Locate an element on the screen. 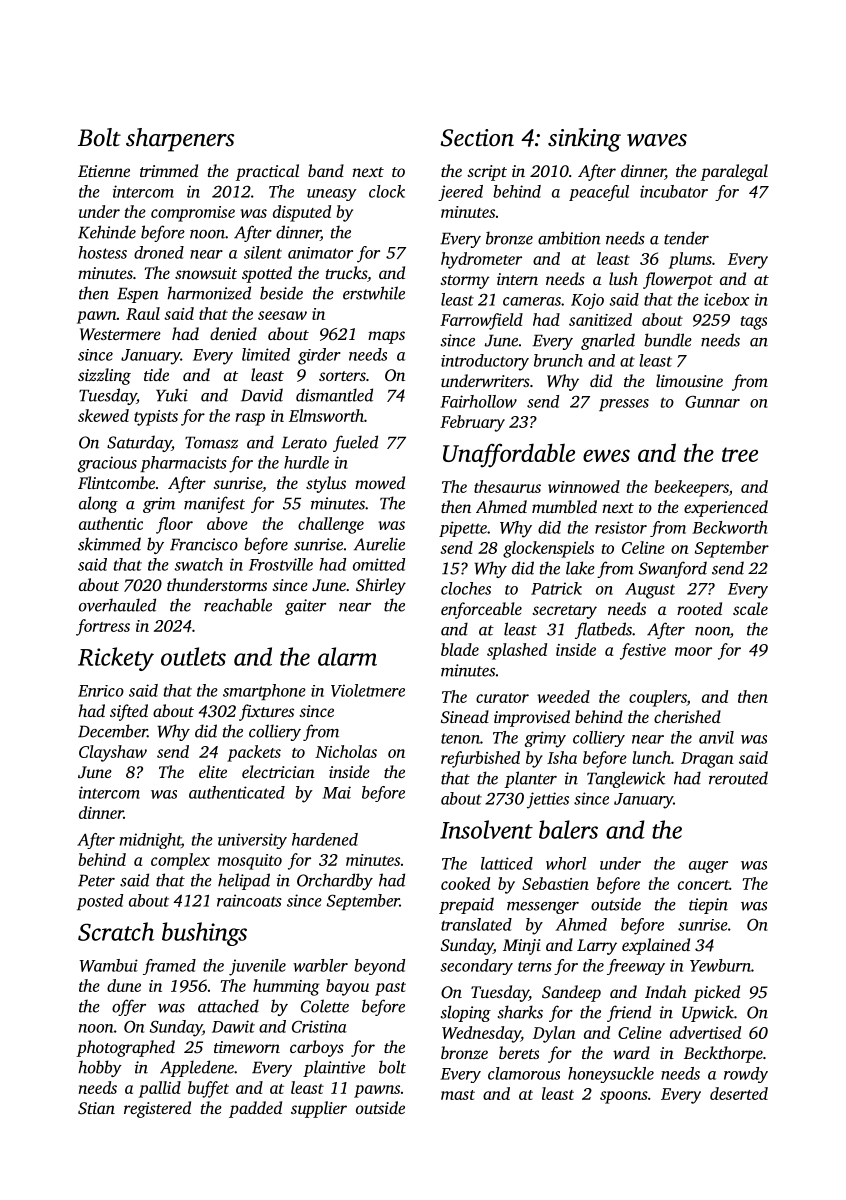 Image resolution: width=846 pixels, height=1200 pixels. incubator is located at coordinates (674, 191).
